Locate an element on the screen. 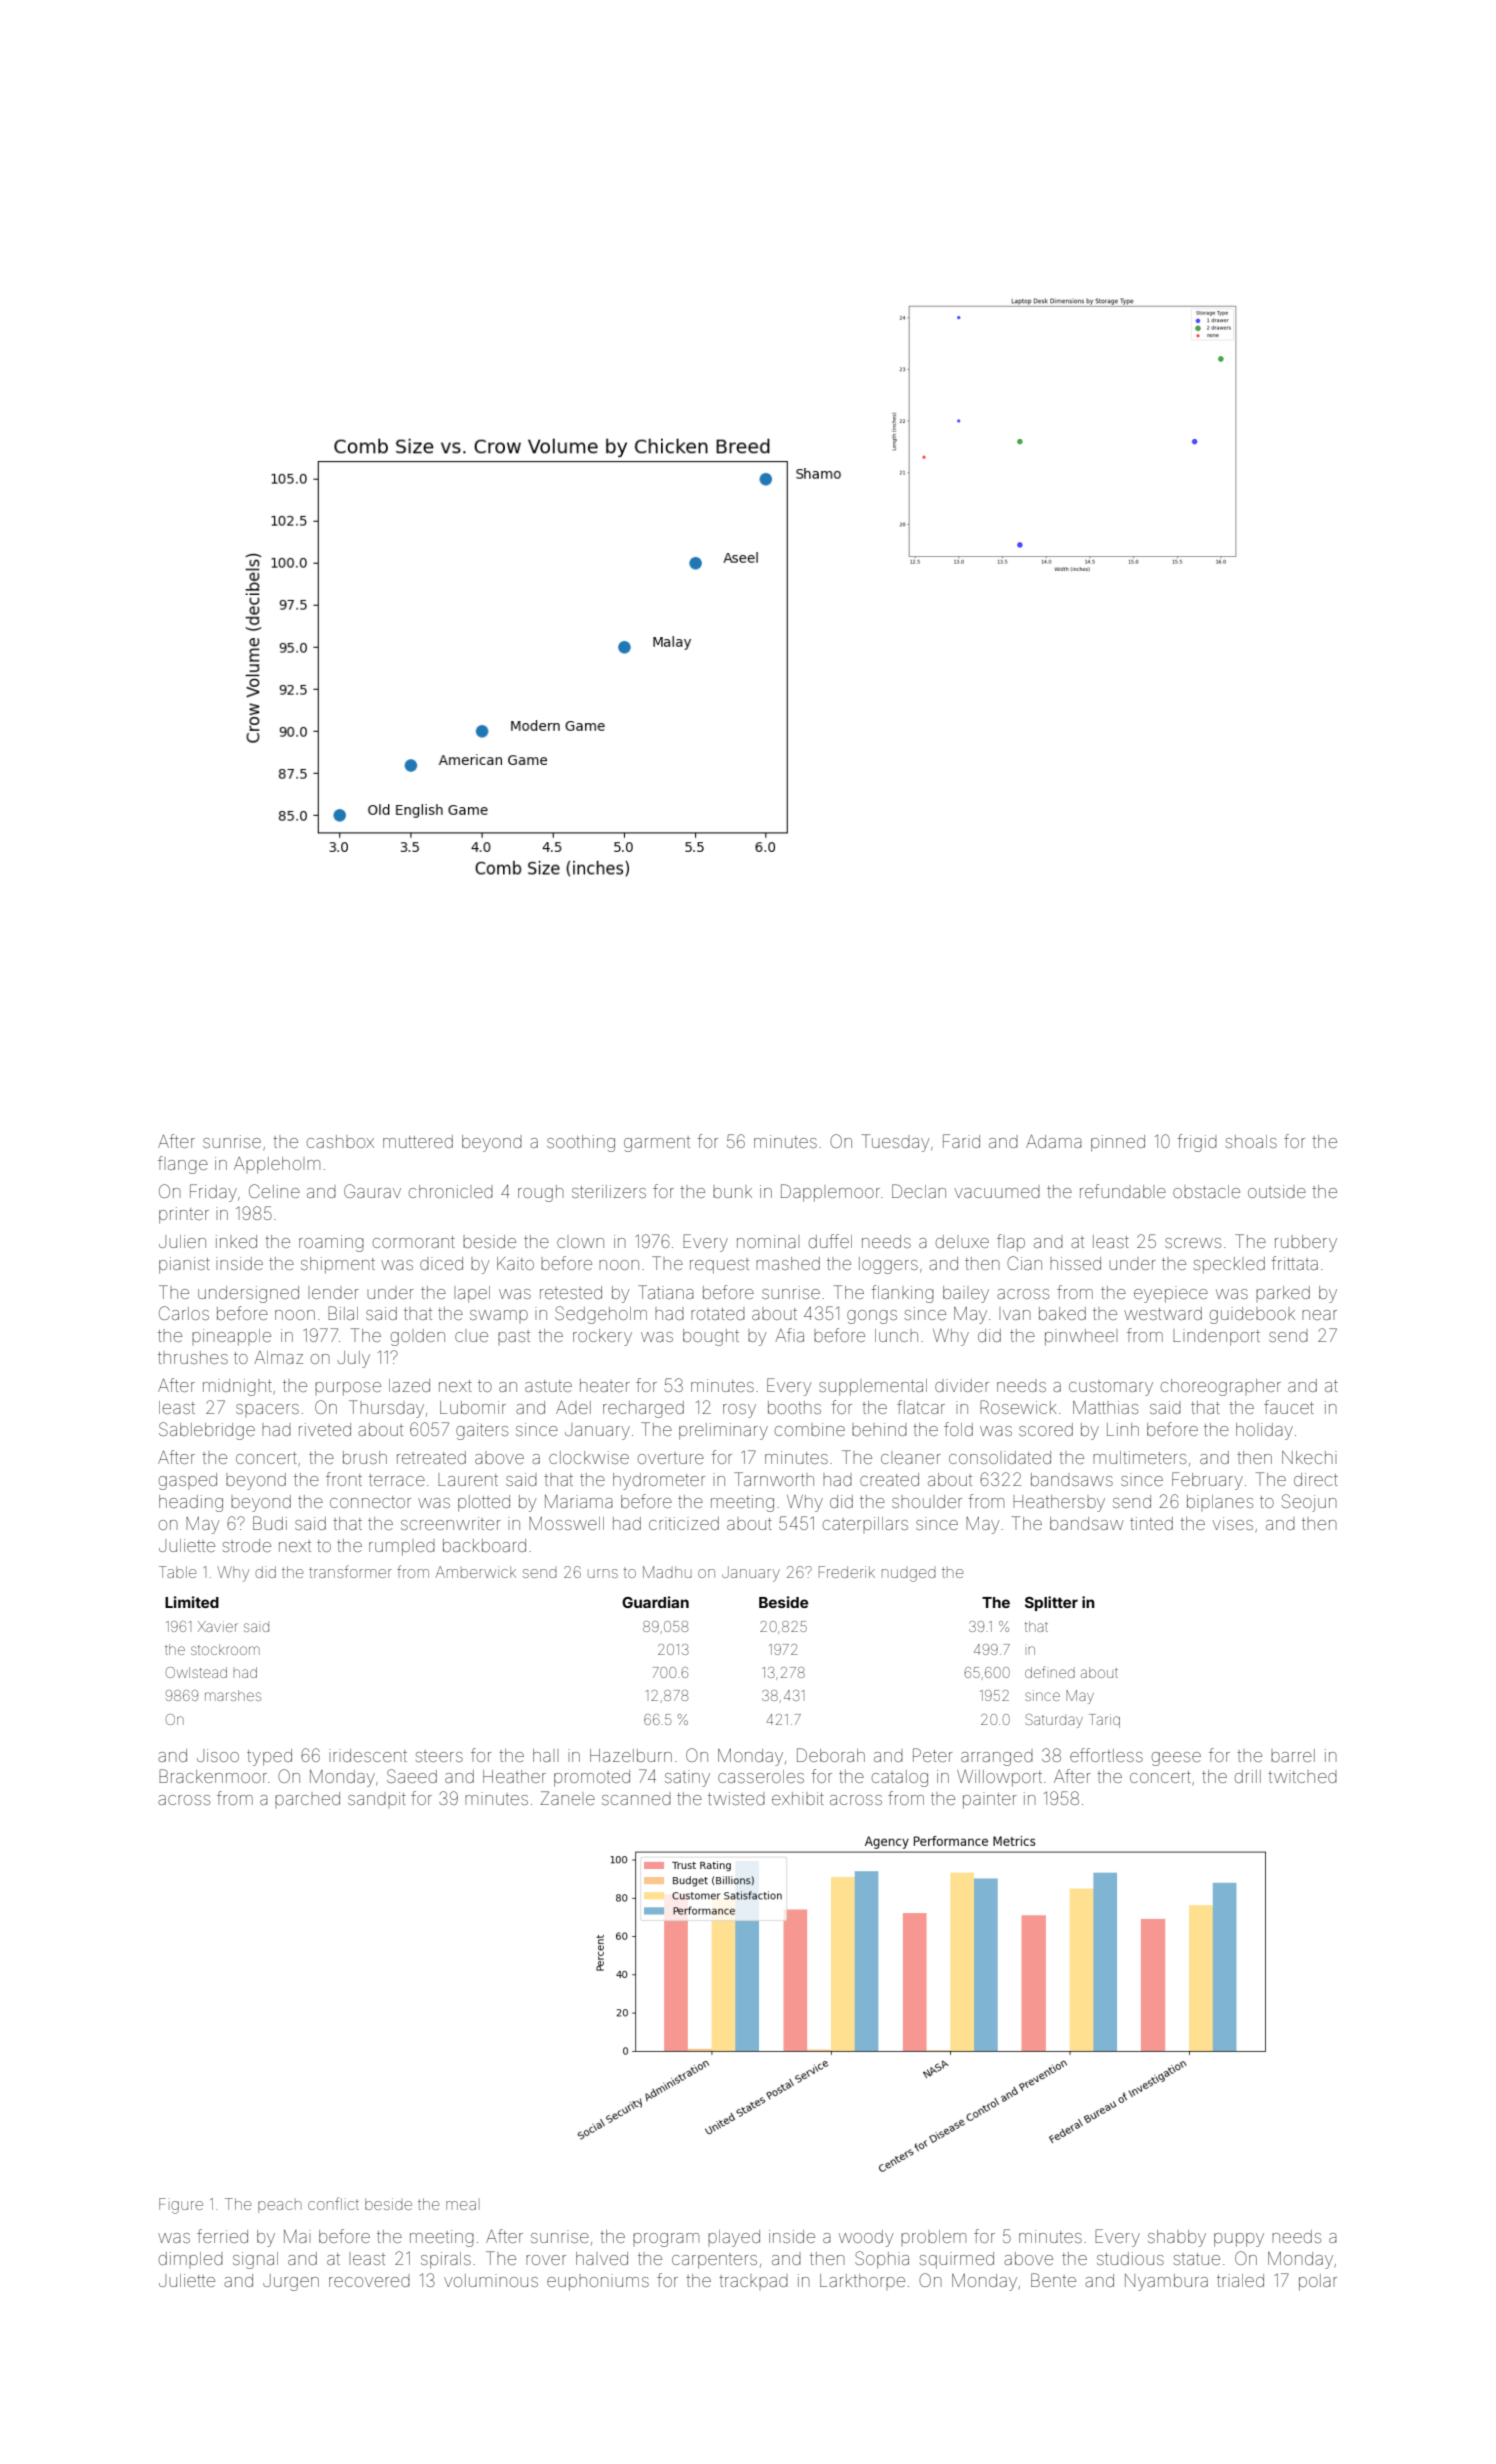 The height and width of the screenshot is (2464, 1496). Tariq is located at coordinates (1104, 1721).
